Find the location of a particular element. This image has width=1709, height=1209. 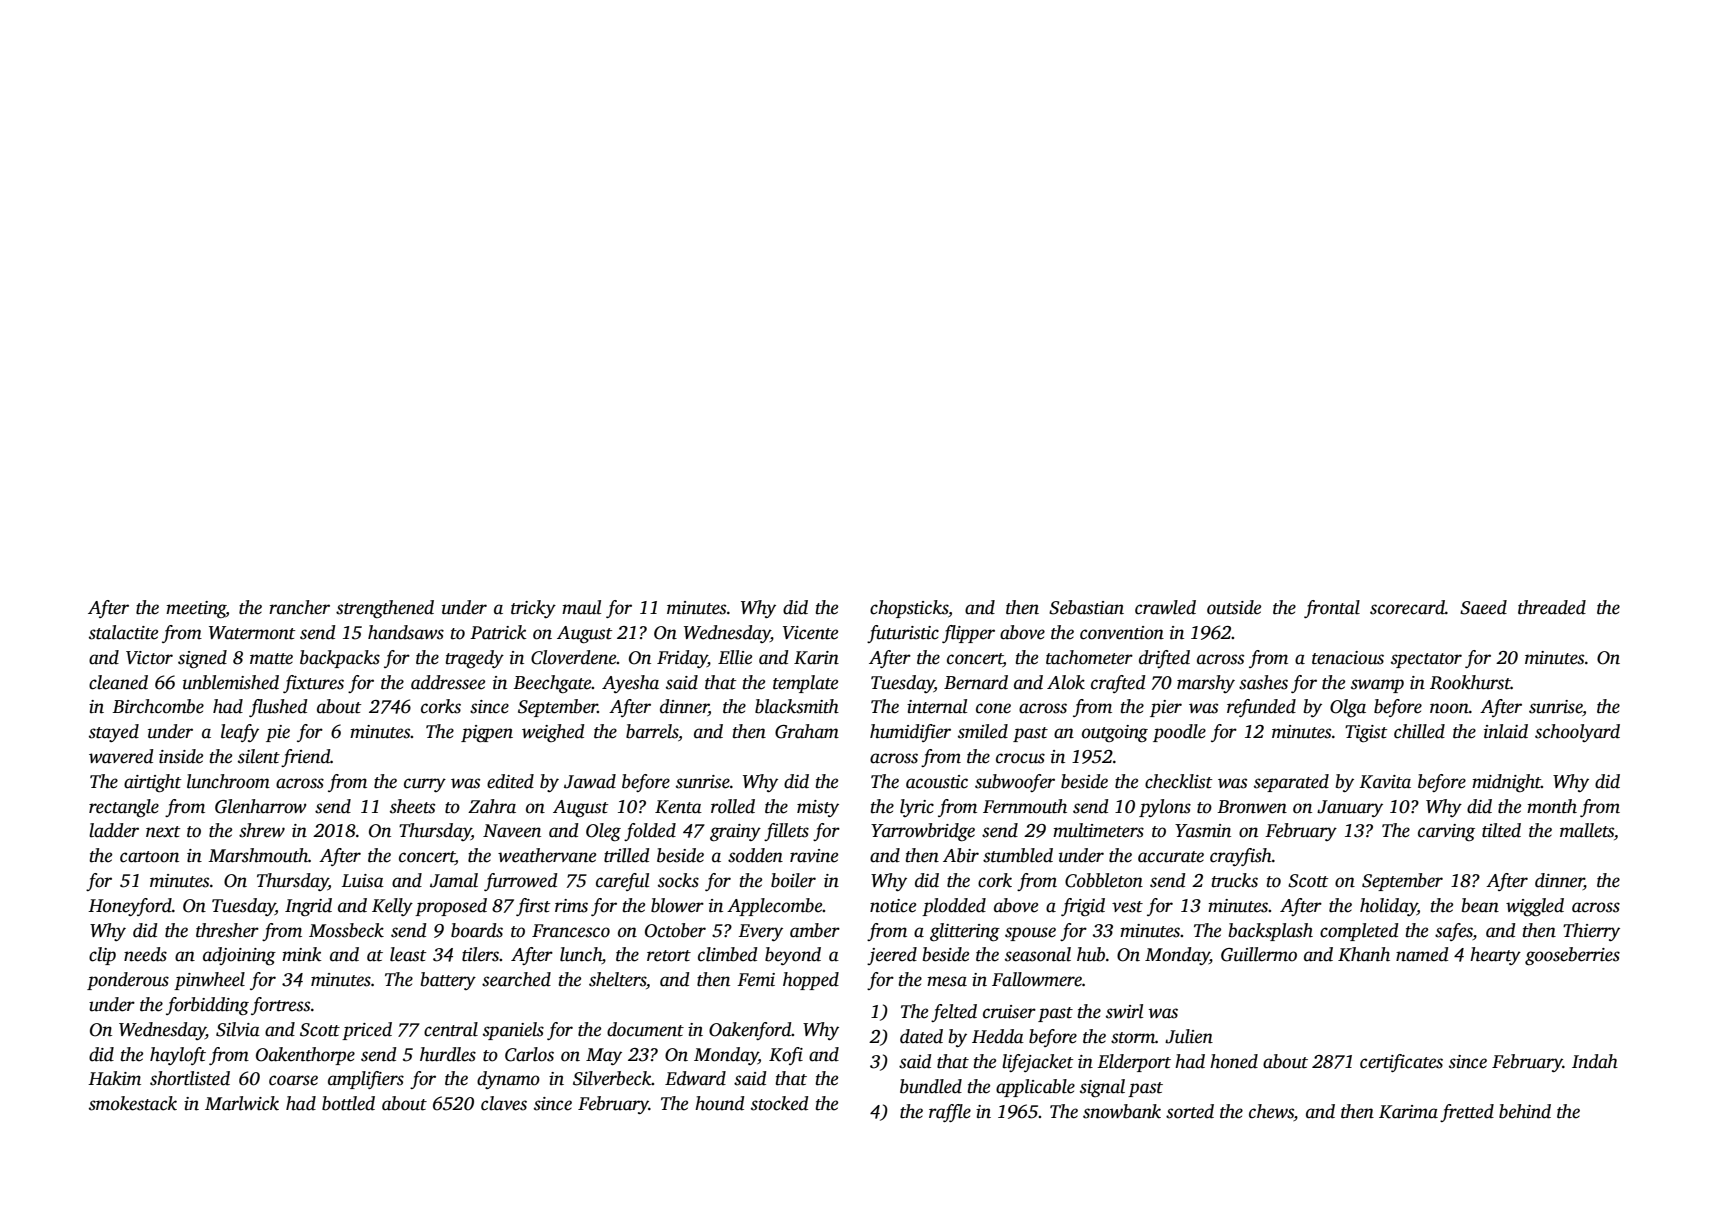

signed is located at coordinates (202, 659).
